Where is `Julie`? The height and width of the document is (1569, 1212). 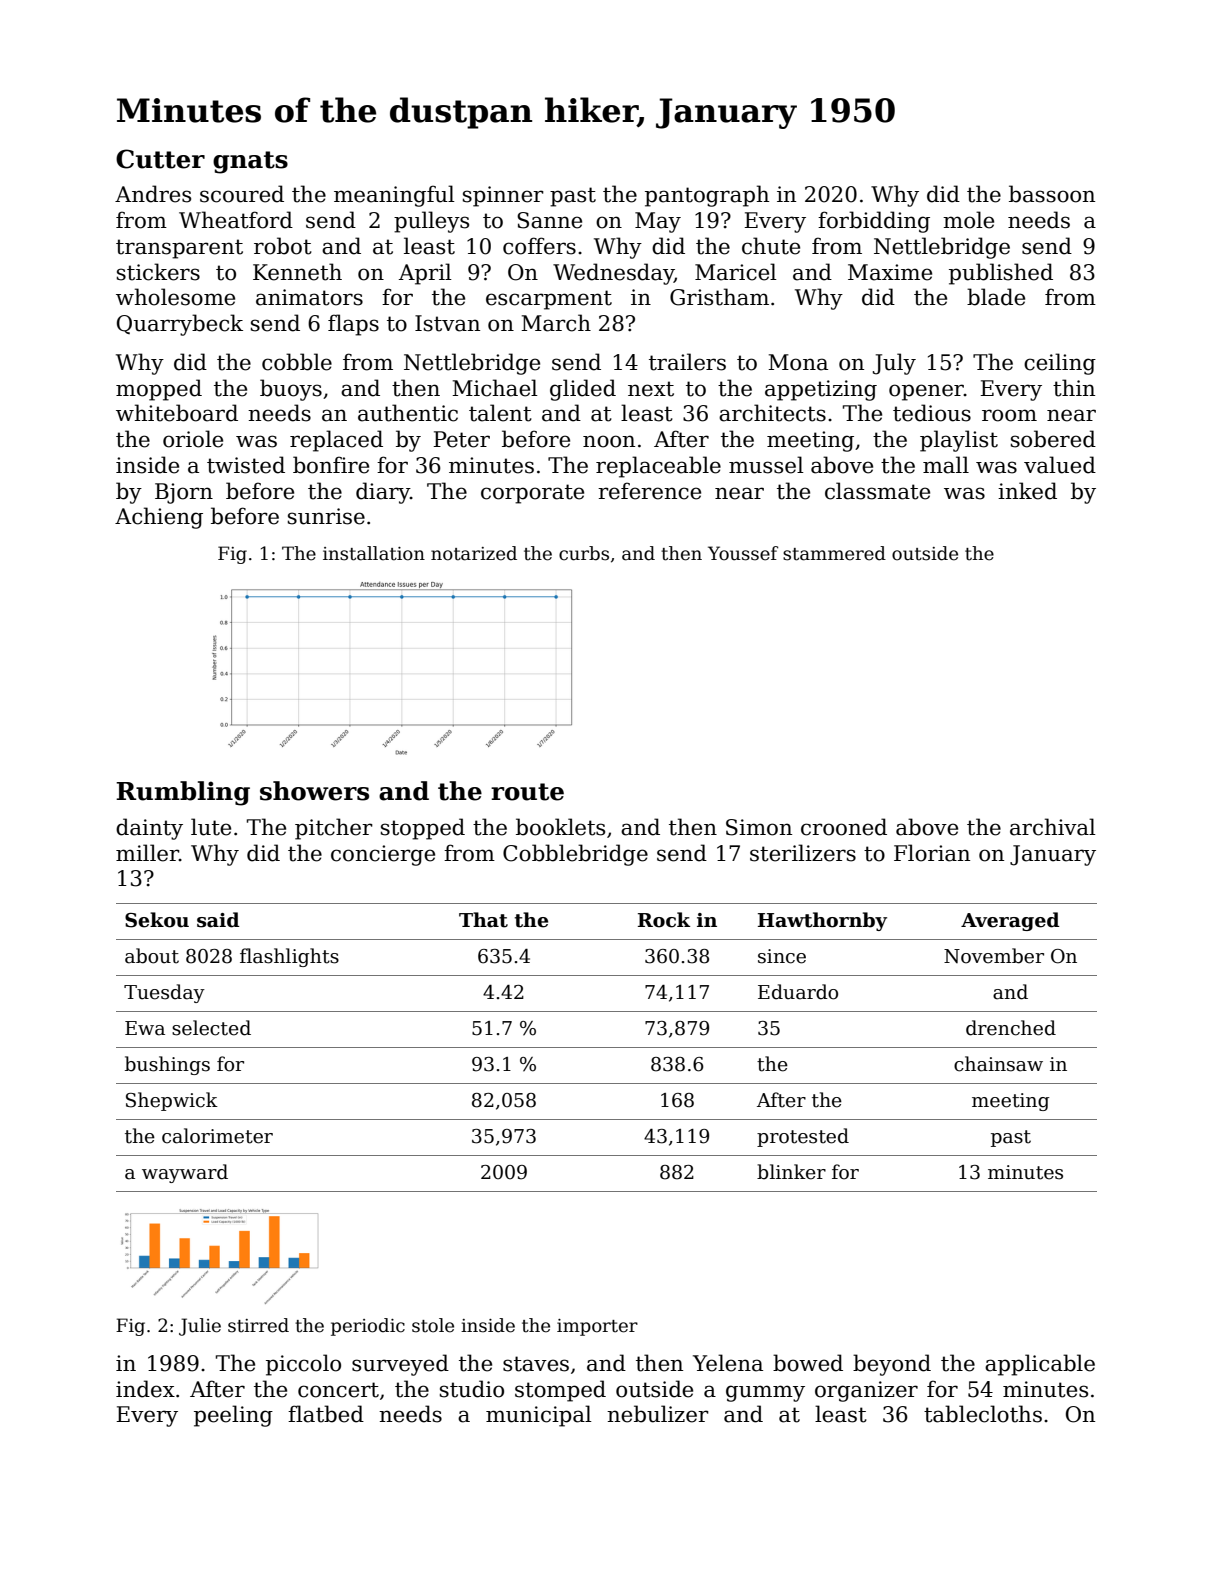
Julie is located at coordinates (200, 1327).
